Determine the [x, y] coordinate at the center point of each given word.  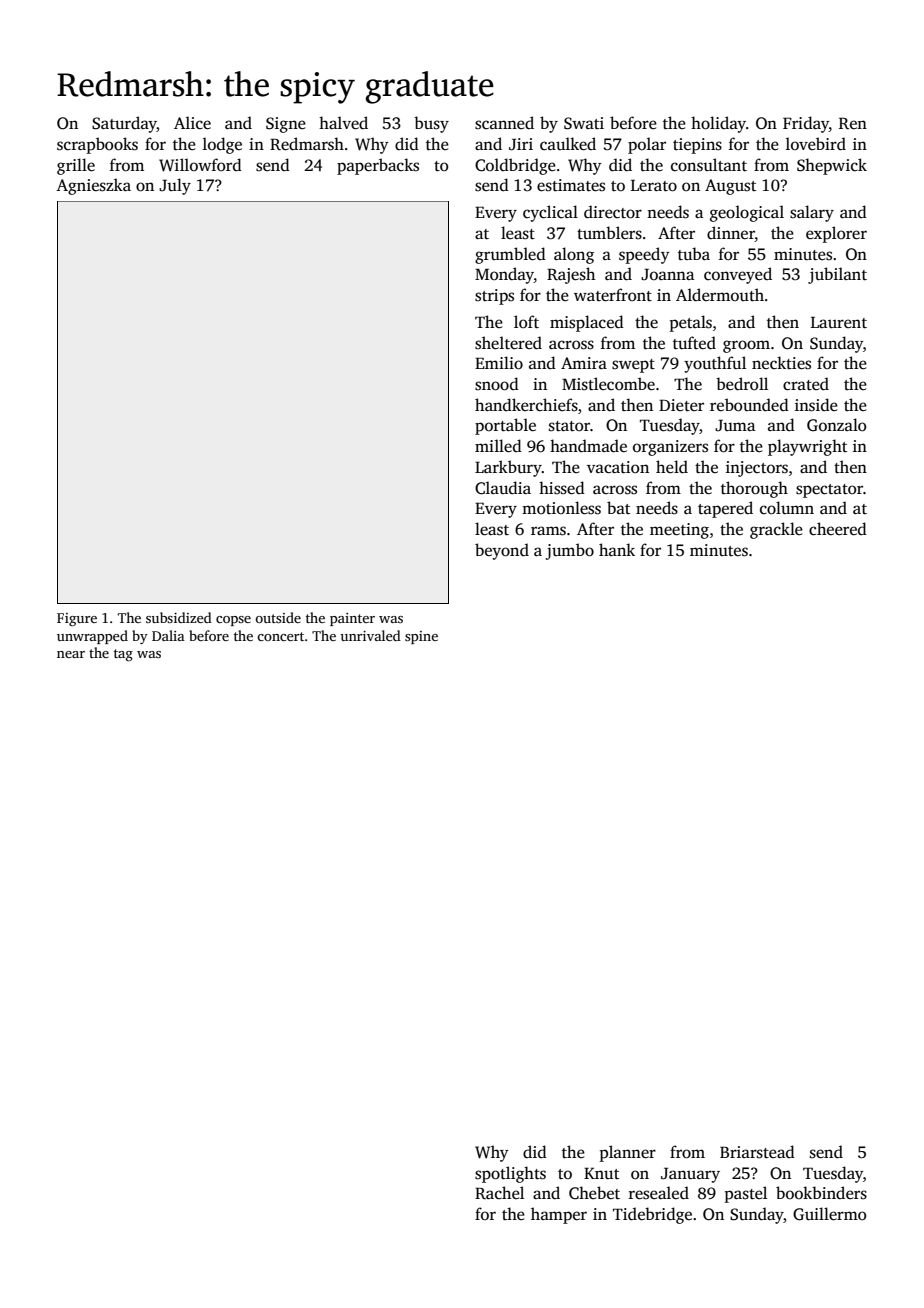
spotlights [510, 1174]
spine [421, 637]
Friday [806, 124]
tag [123, 655]
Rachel [499, 1193]
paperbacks [378, 166]
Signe [286, 125]
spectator [829, 491]
